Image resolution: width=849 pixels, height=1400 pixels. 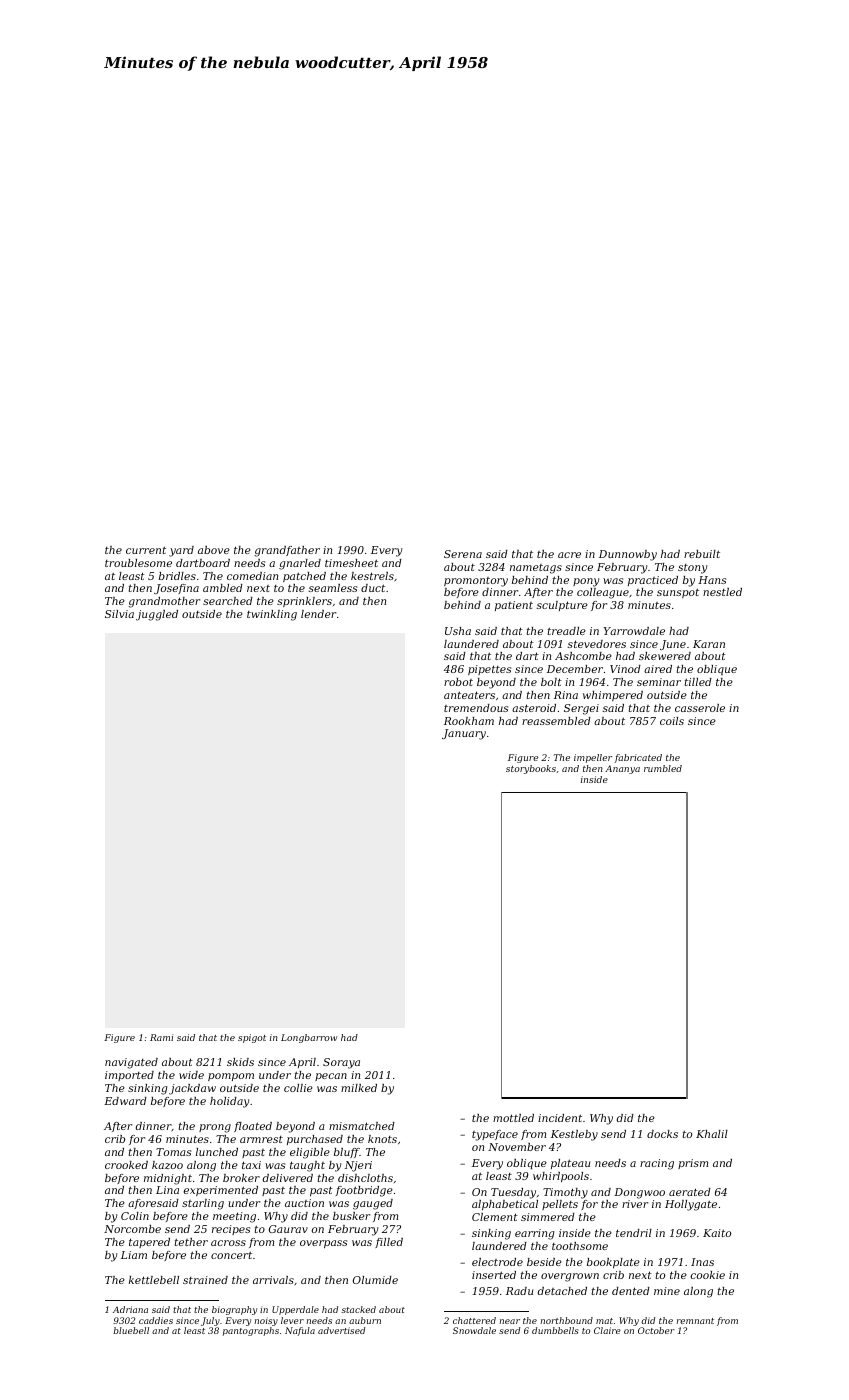 What do you see at coordinates (569, 555) in the screenshot?
I see `acre` at bounding box center [569, 555].
